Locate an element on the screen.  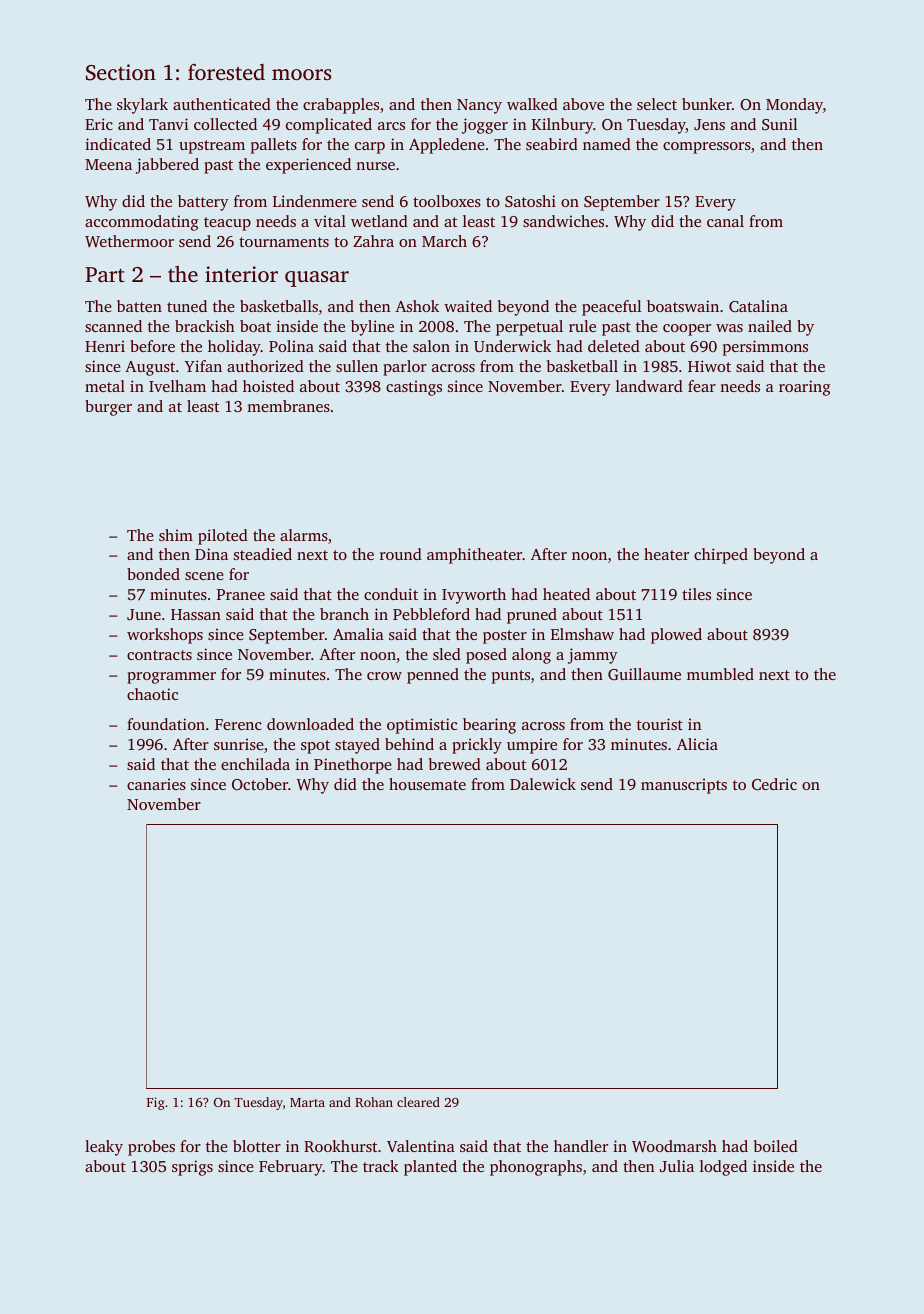
walked is located at coordinates (532, 104).
